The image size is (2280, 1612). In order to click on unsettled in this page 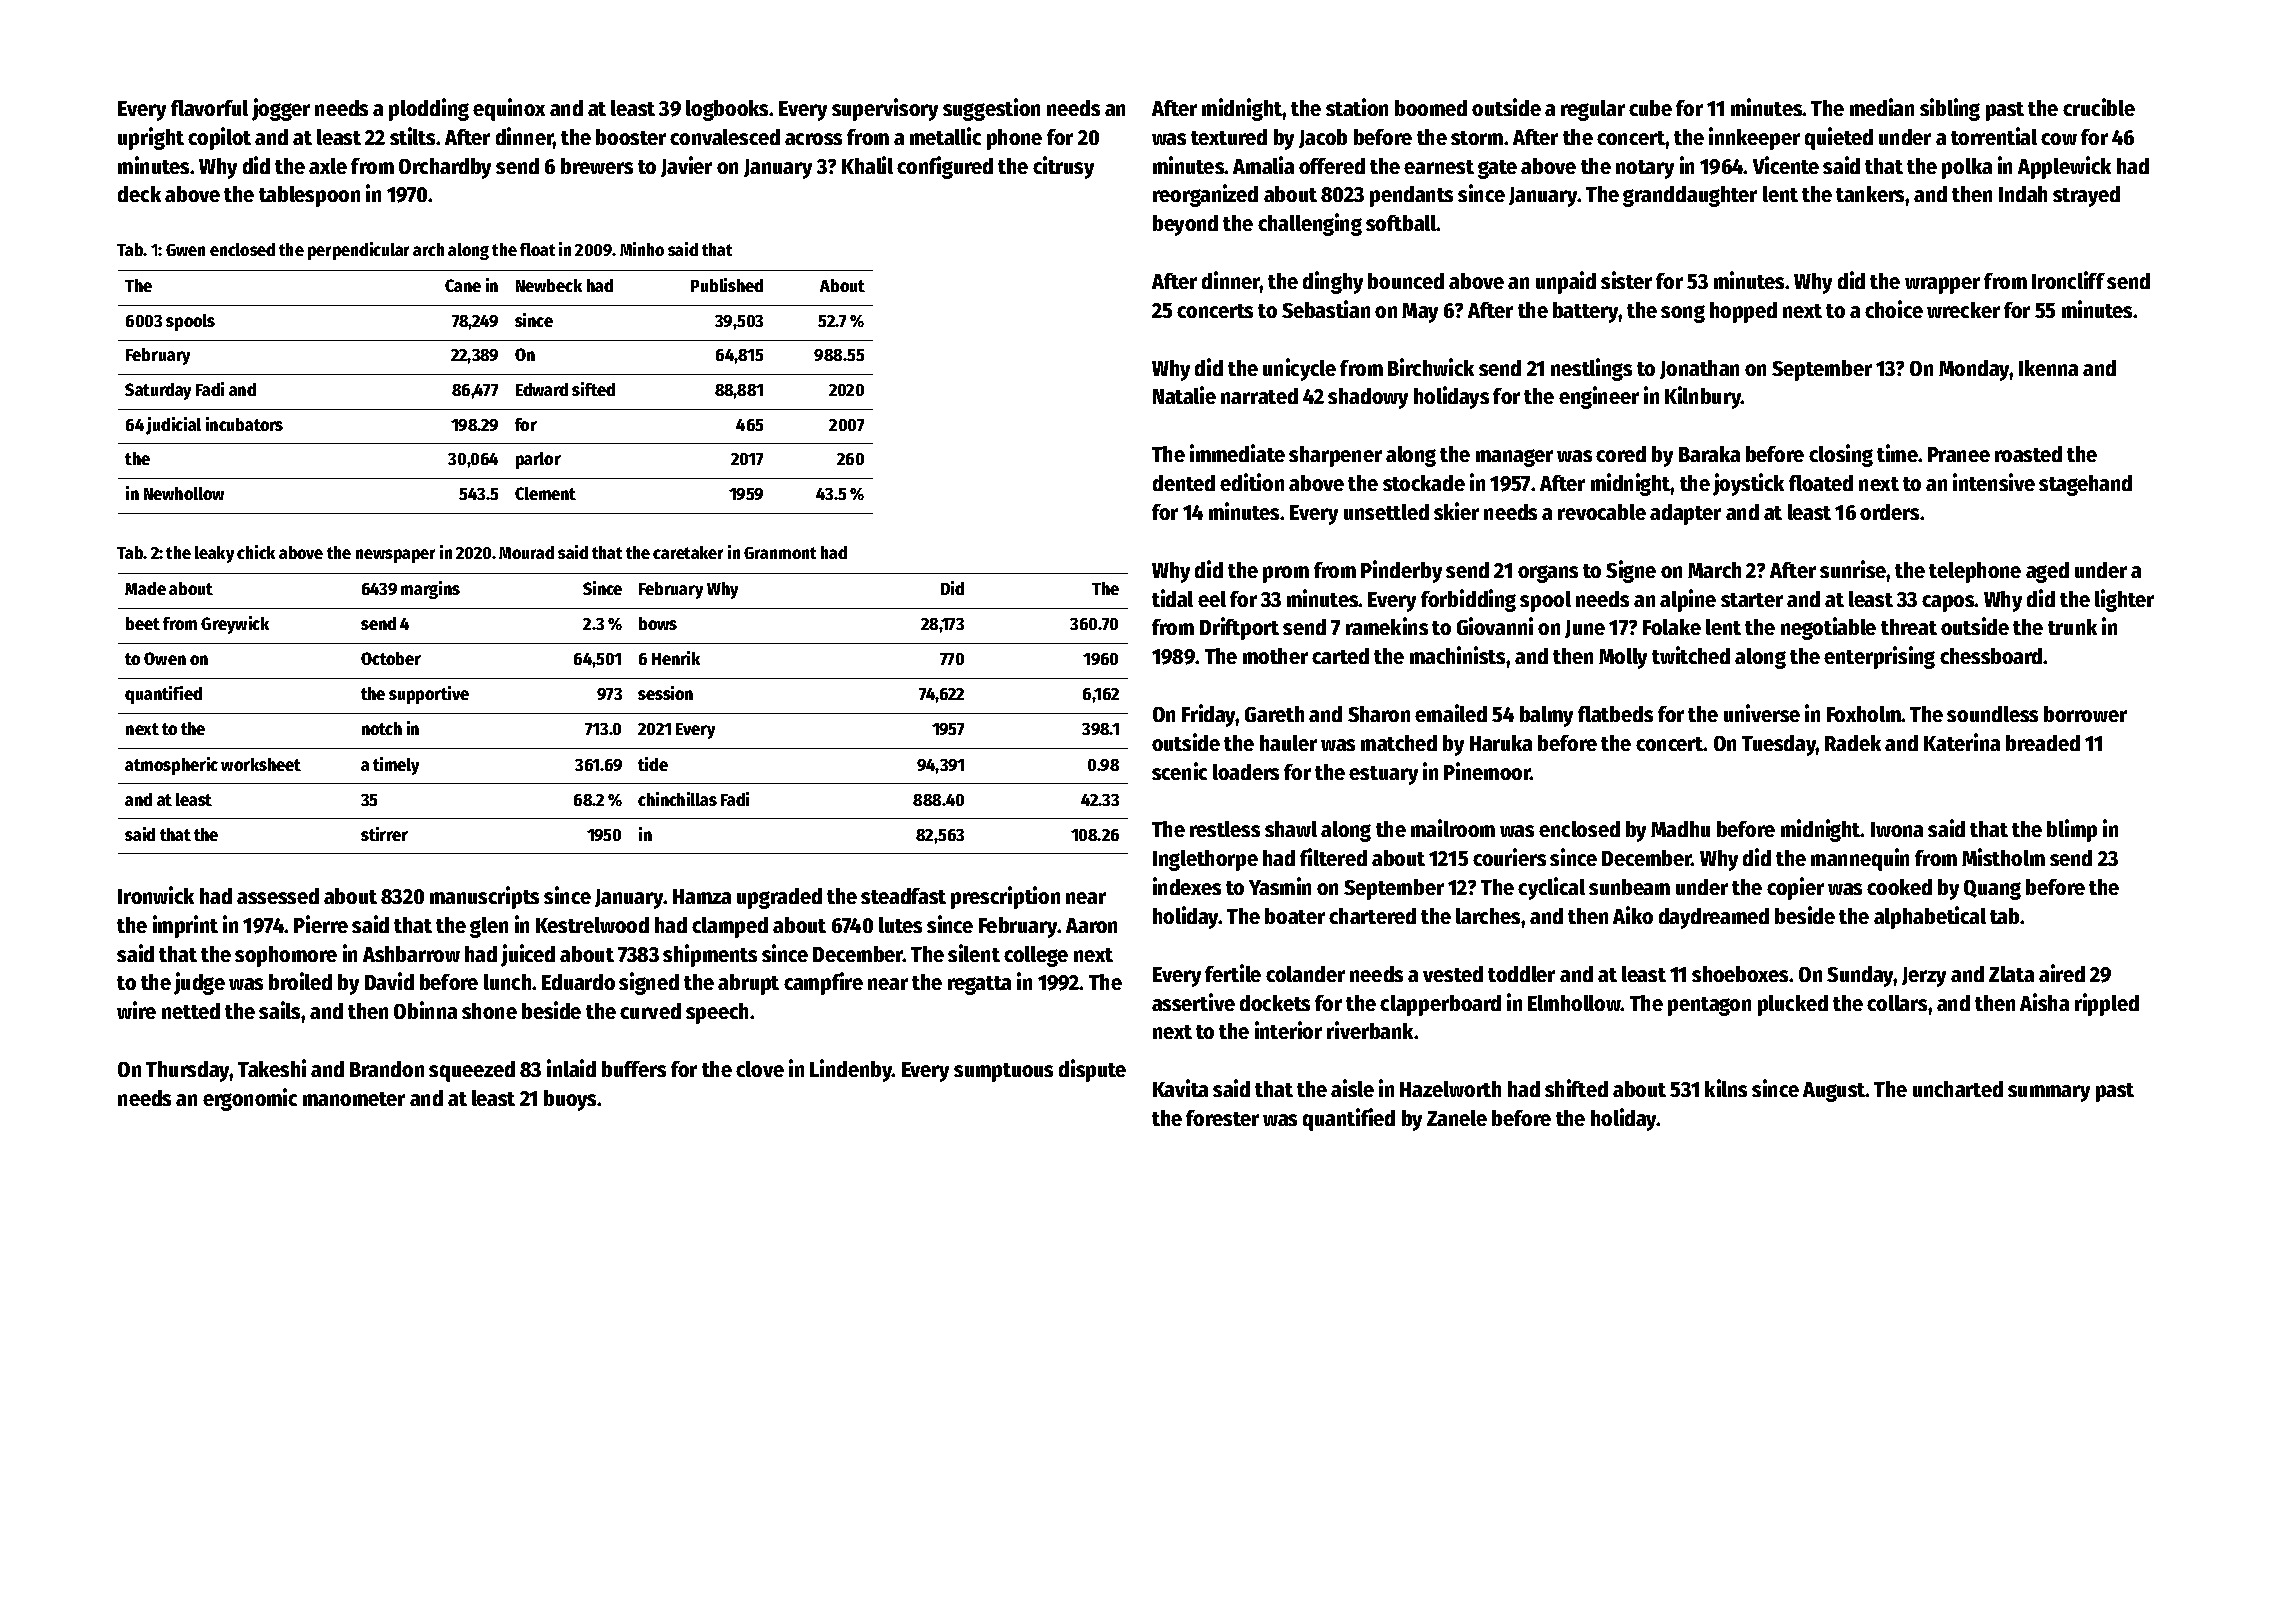, I will do `click(1386, 512)`.
